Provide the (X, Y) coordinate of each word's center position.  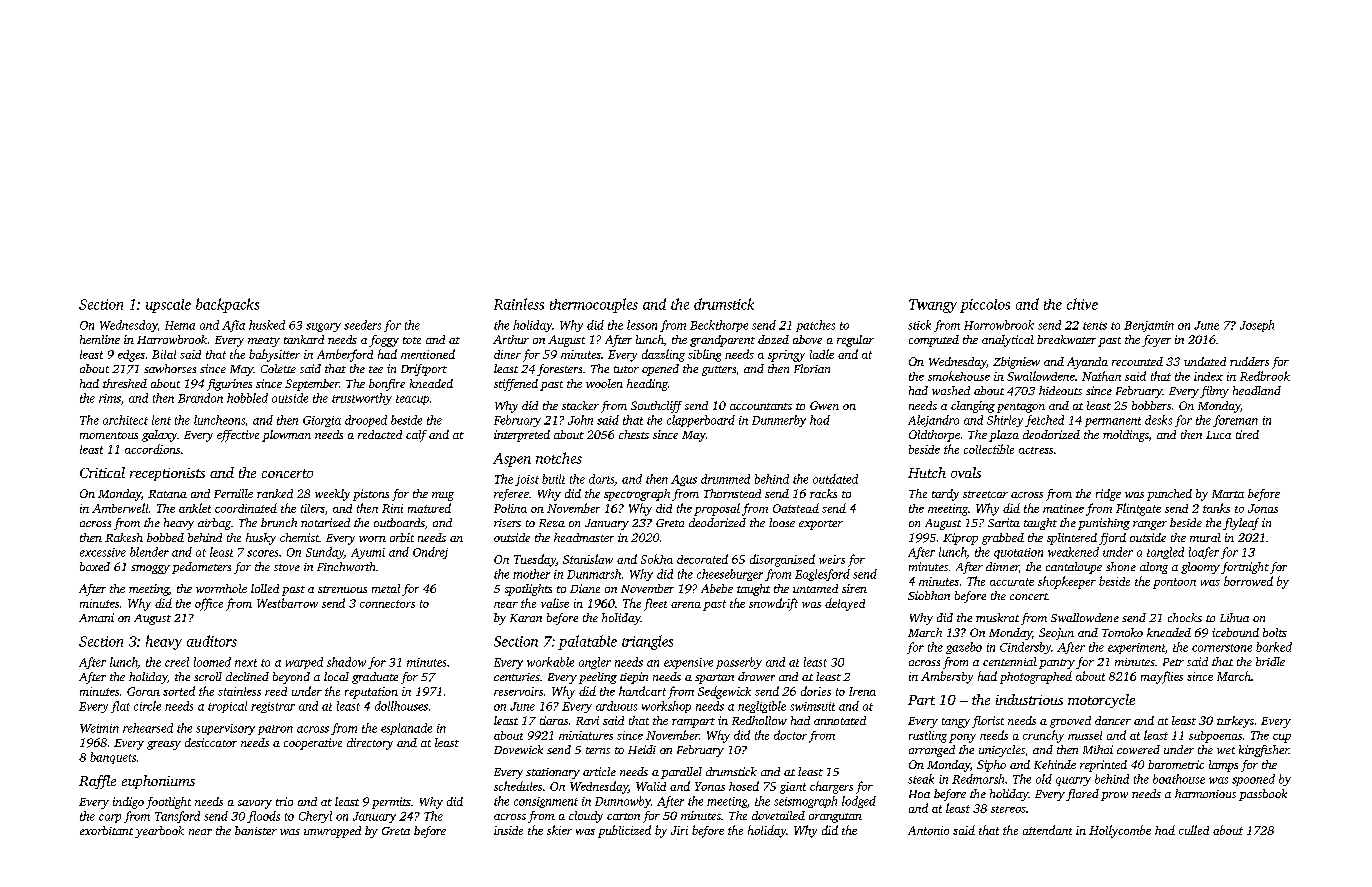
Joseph (1257, 326)
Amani (96, 617)
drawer (756, 676)
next (246, 663)
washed (951, 390)
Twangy (933, 306)
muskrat (997, 617)
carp (110, 818)
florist (988, 722)
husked (267, 325)
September (312, 385)
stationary (553, 773)
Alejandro (933, 421)
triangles (647, 642)
